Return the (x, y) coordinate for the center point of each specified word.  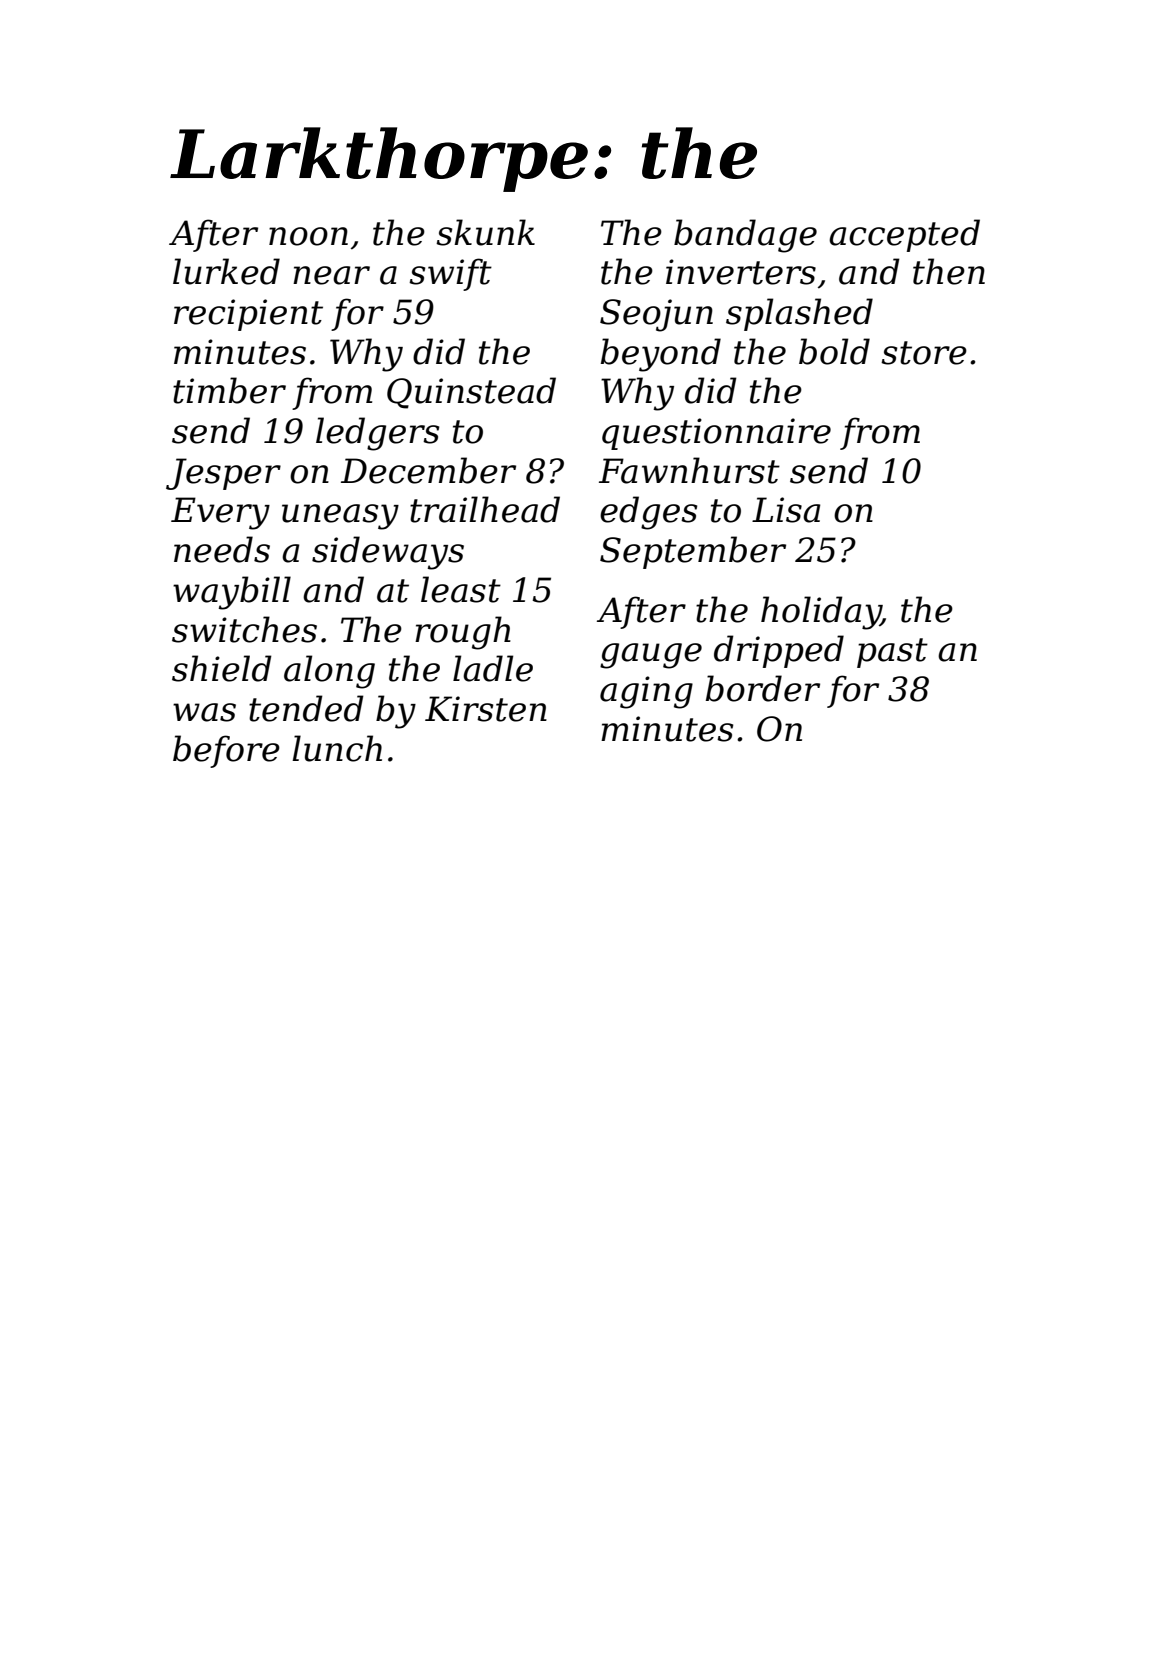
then (949, 271)
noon (308, 236)
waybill (232, 593)
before (226, 751)
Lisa (786, 510)
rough (463, 633)
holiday (821, 613)
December (428, 470)
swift (450, 274)
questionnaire (716, 434)
